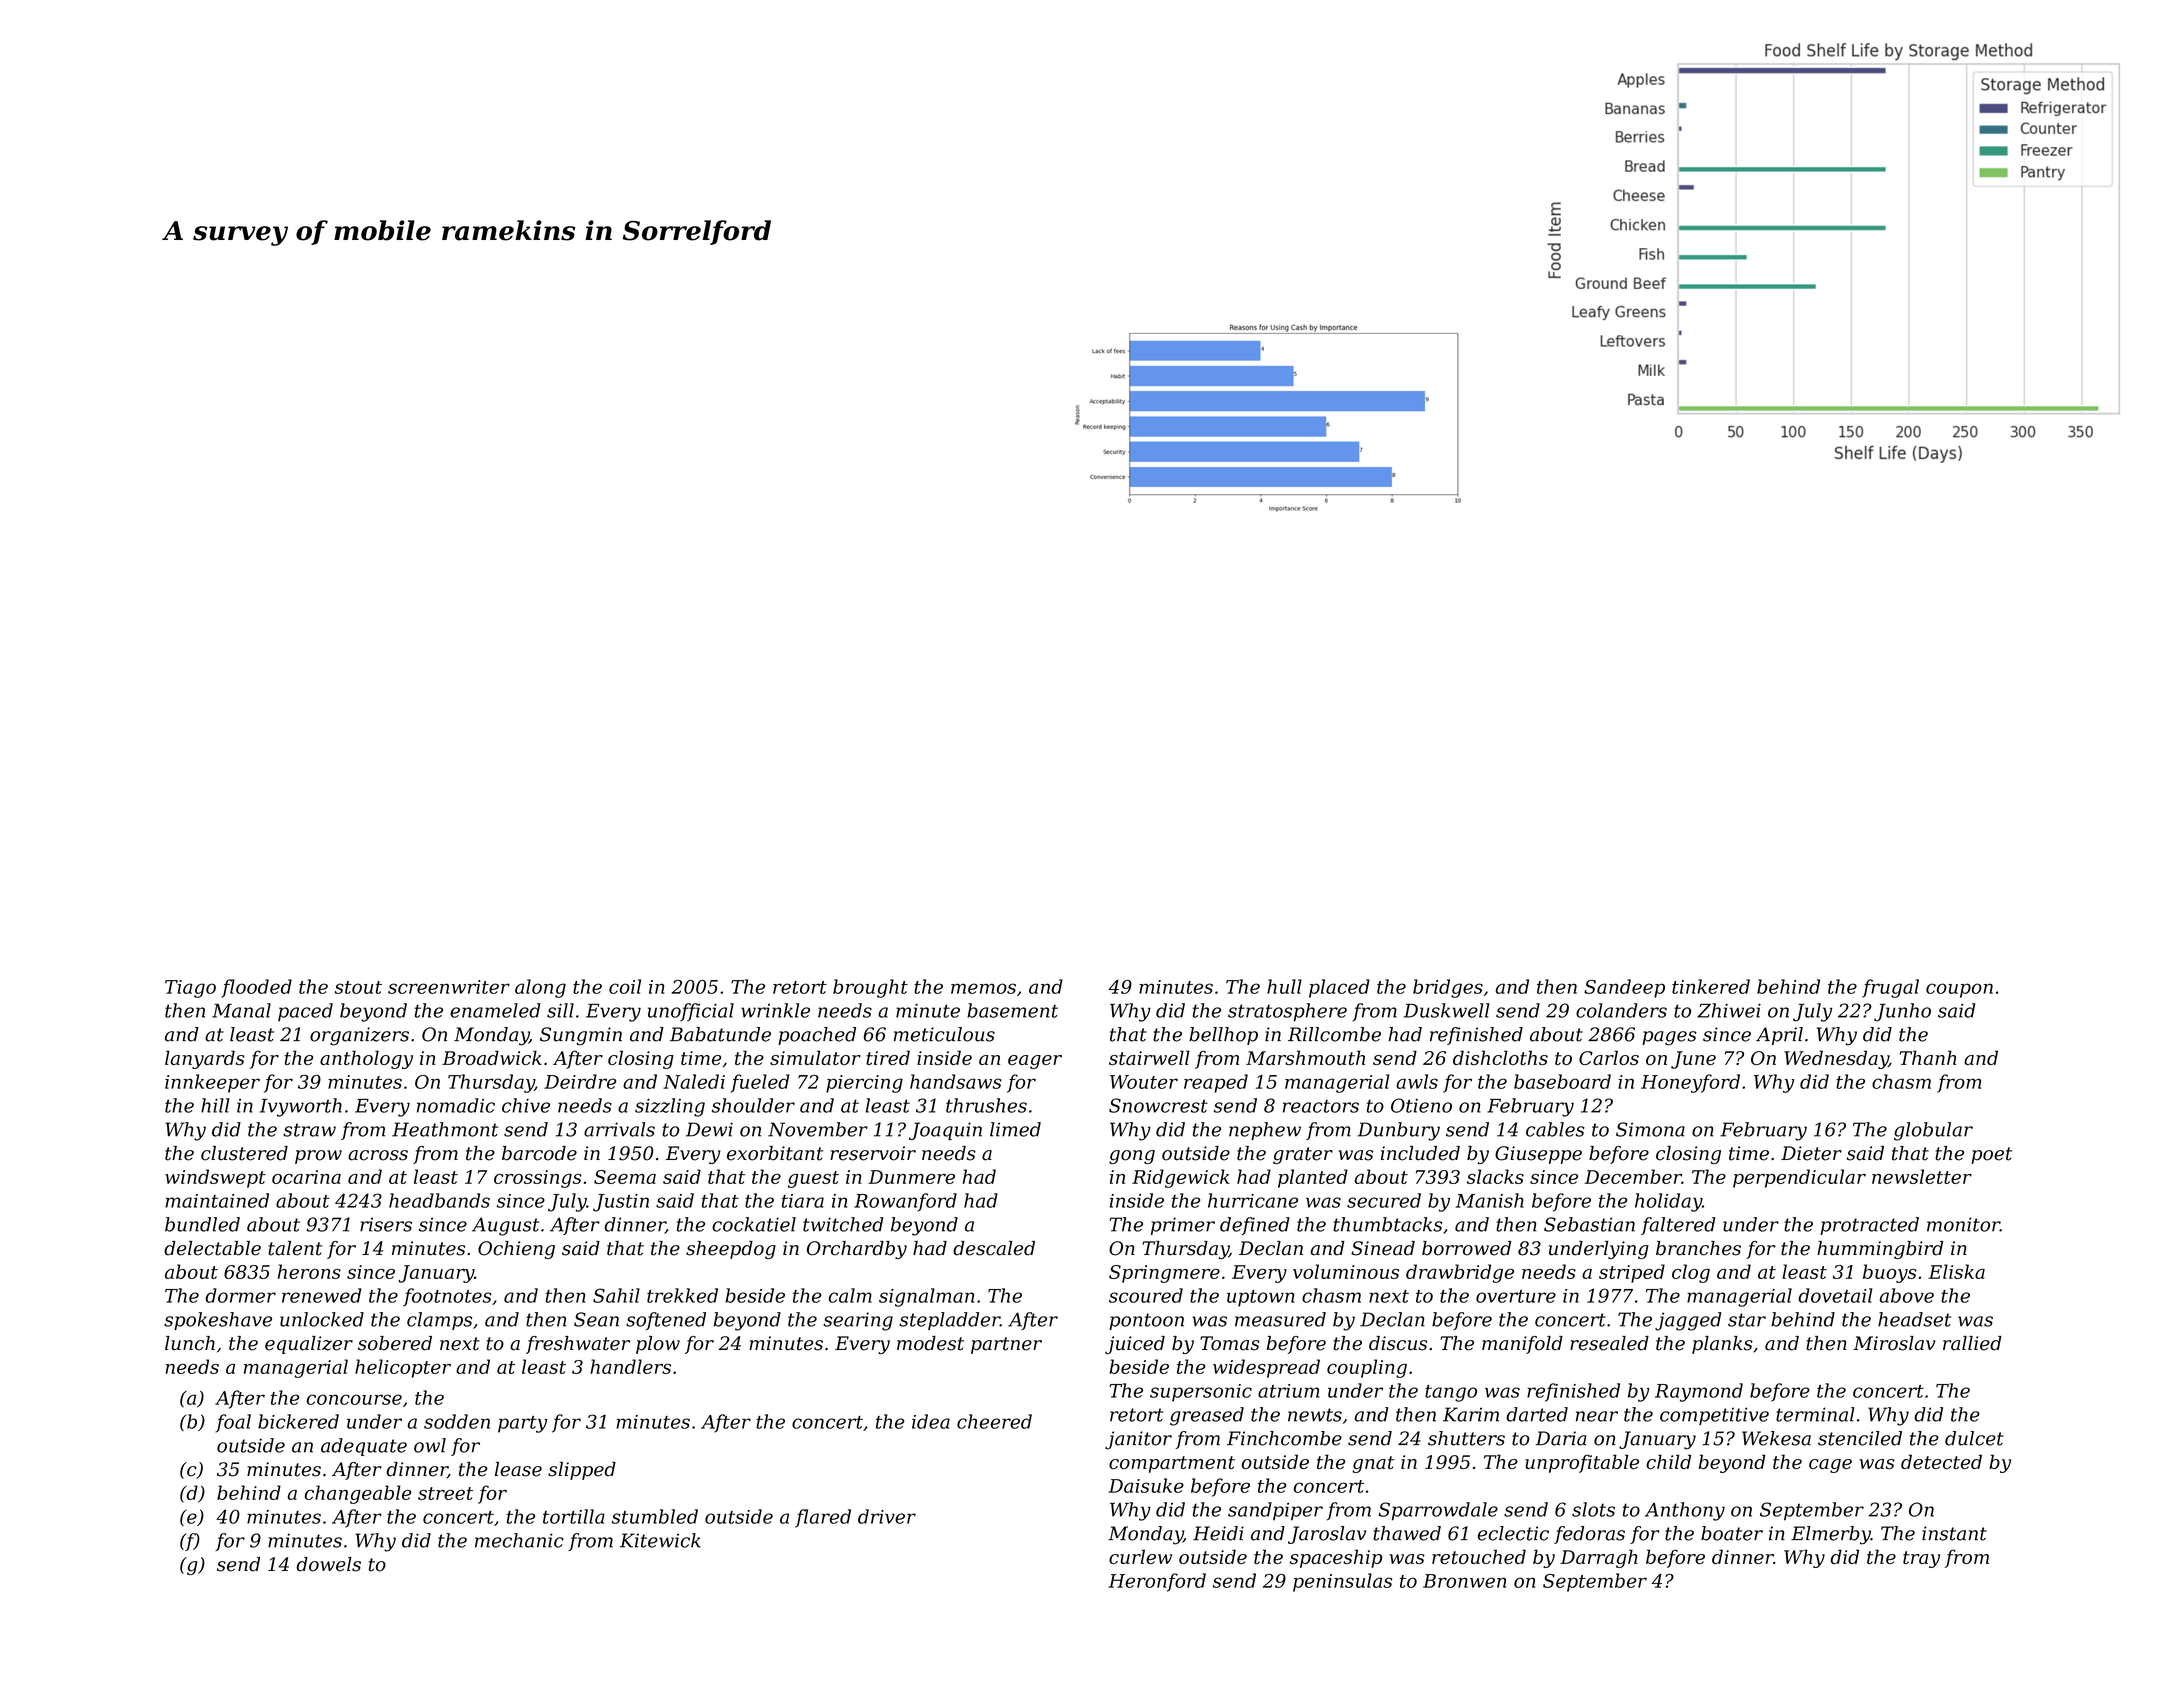  Describe the element at coordinates (560, 1010) in the document. I see `sill` at that location.
